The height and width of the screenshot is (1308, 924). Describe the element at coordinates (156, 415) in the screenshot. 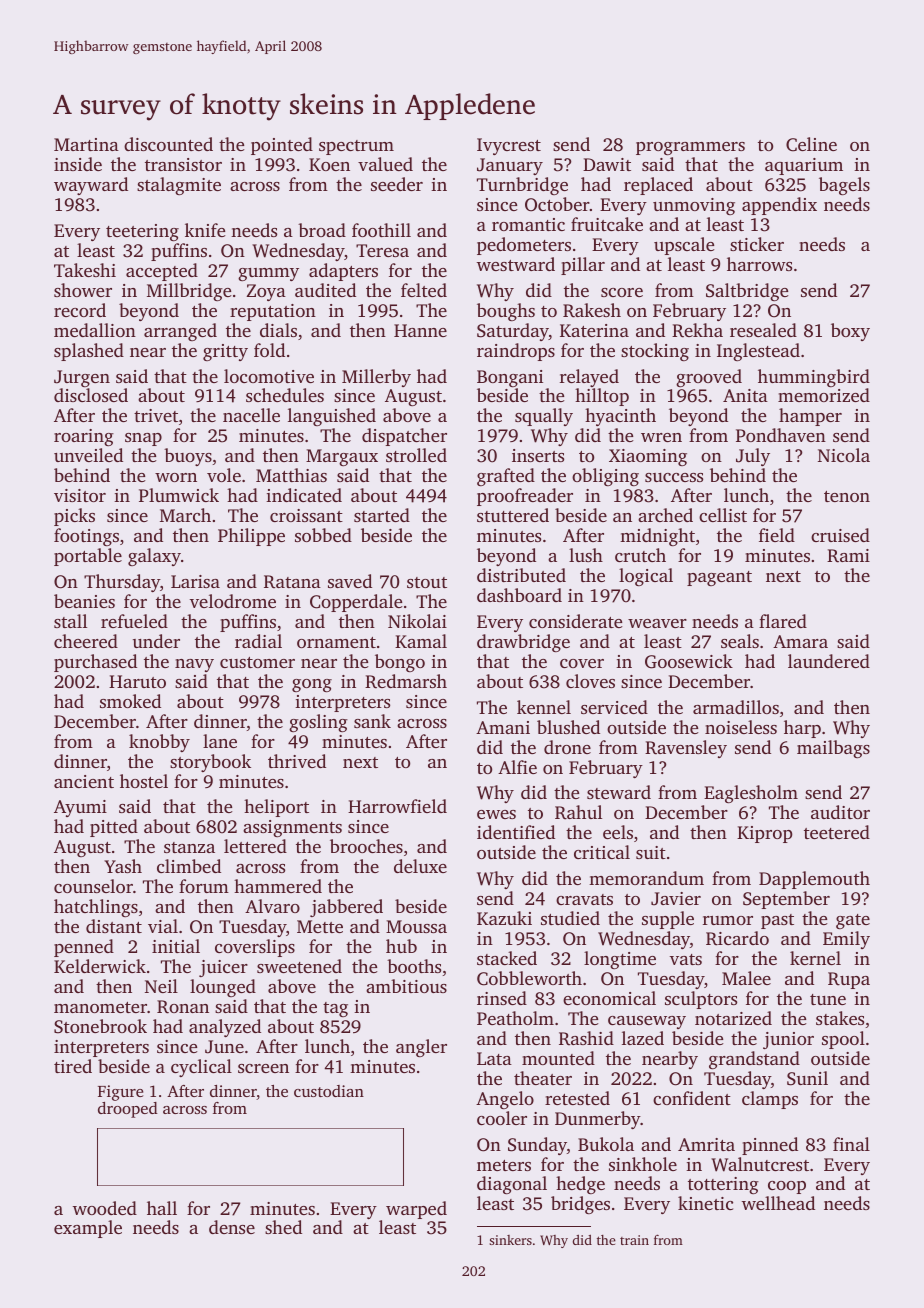

I see `trivet` at that location.
